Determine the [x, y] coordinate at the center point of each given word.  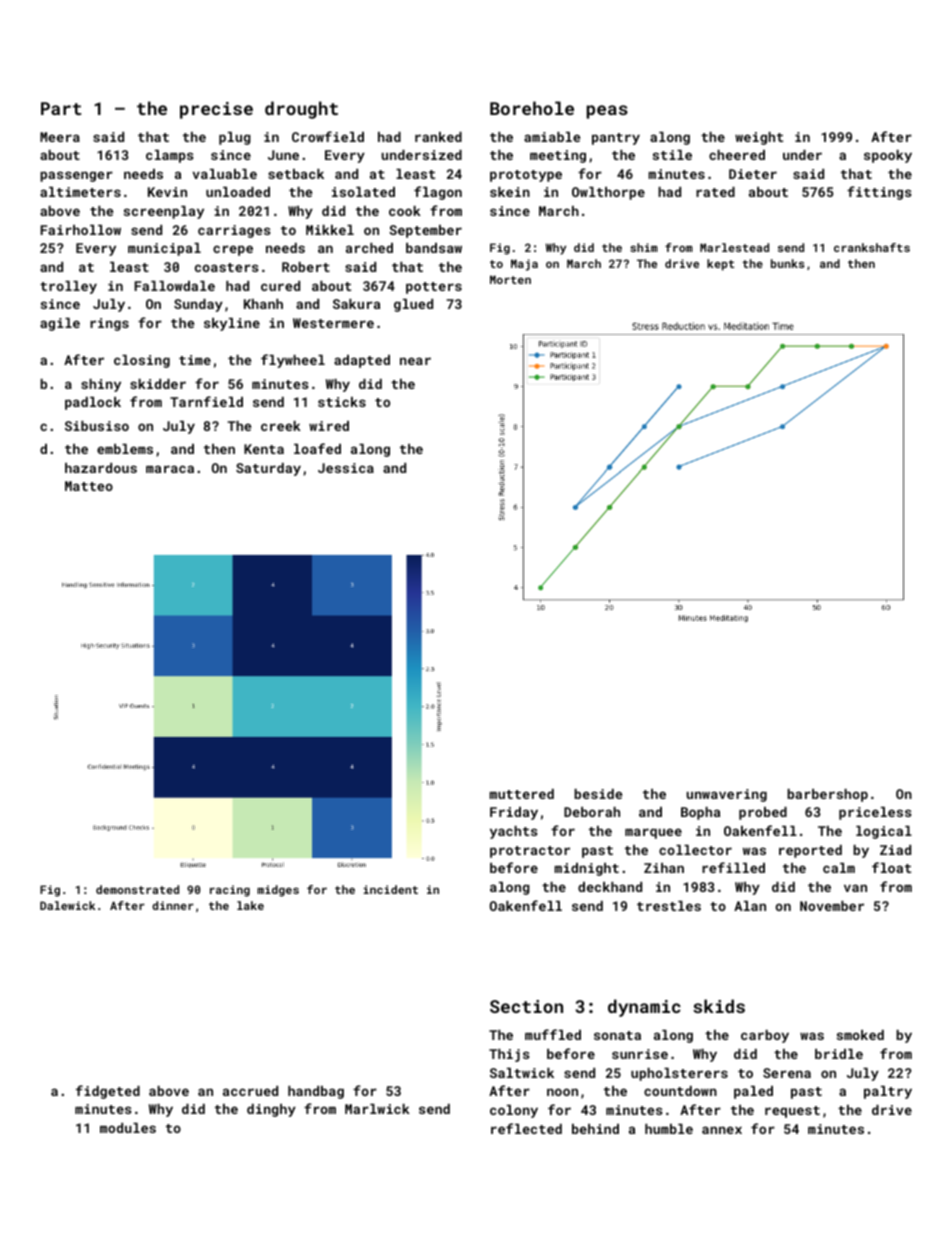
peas [607, 112]
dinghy [271, 1110]
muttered [522, 794]
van [855, 888]
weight [759, 138]
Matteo [89, 486]
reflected [526, 1128]
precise [216, 110]
